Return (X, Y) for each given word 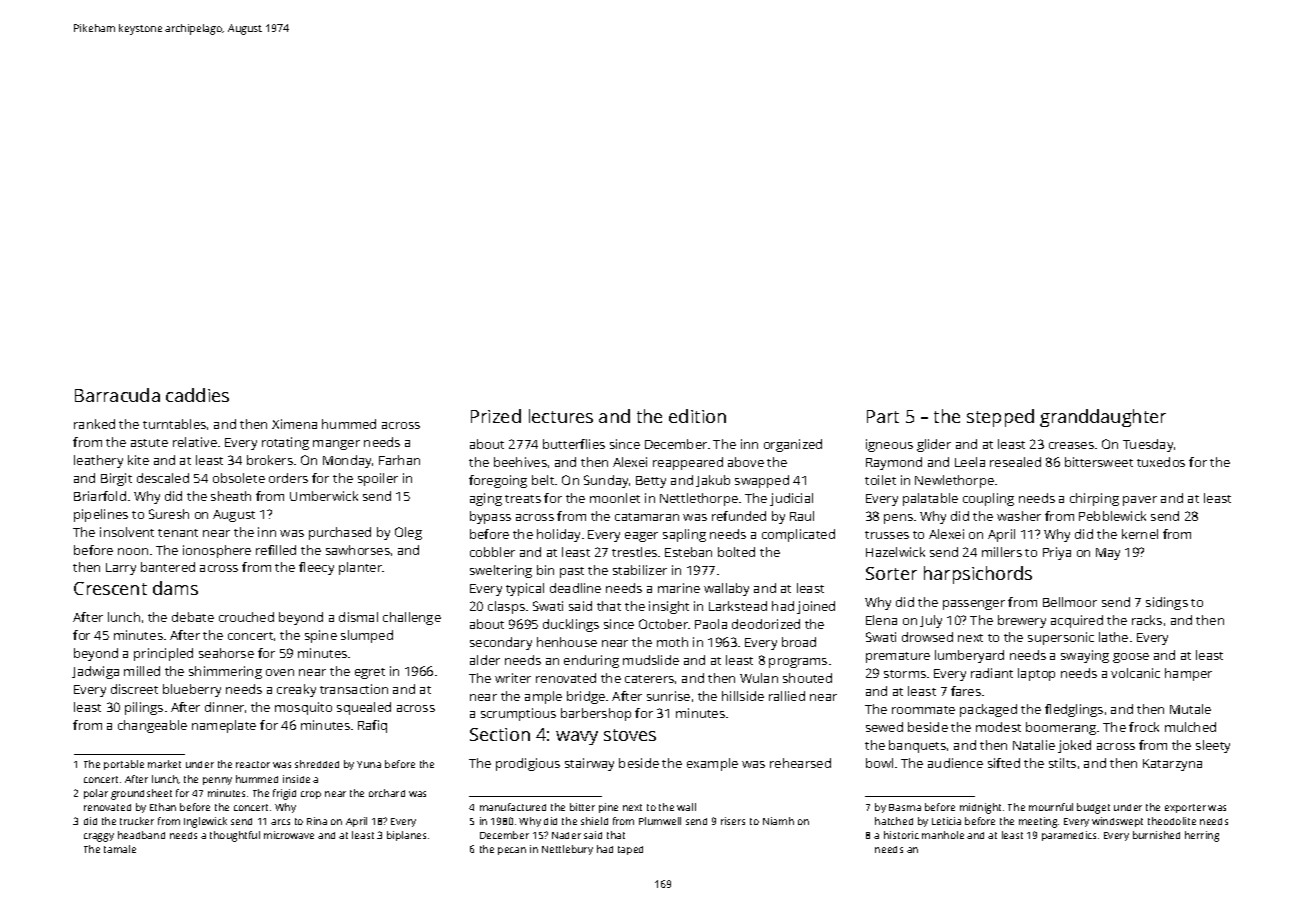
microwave (289, 835)
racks (1147, 620)
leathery (98, 461)
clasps (506, 607)
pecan (512, 851)
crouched (246, 617)
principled (163, 654)
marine (679, 588)
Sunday (606, 481)
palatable (930, 499)
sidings (1167, 603)
